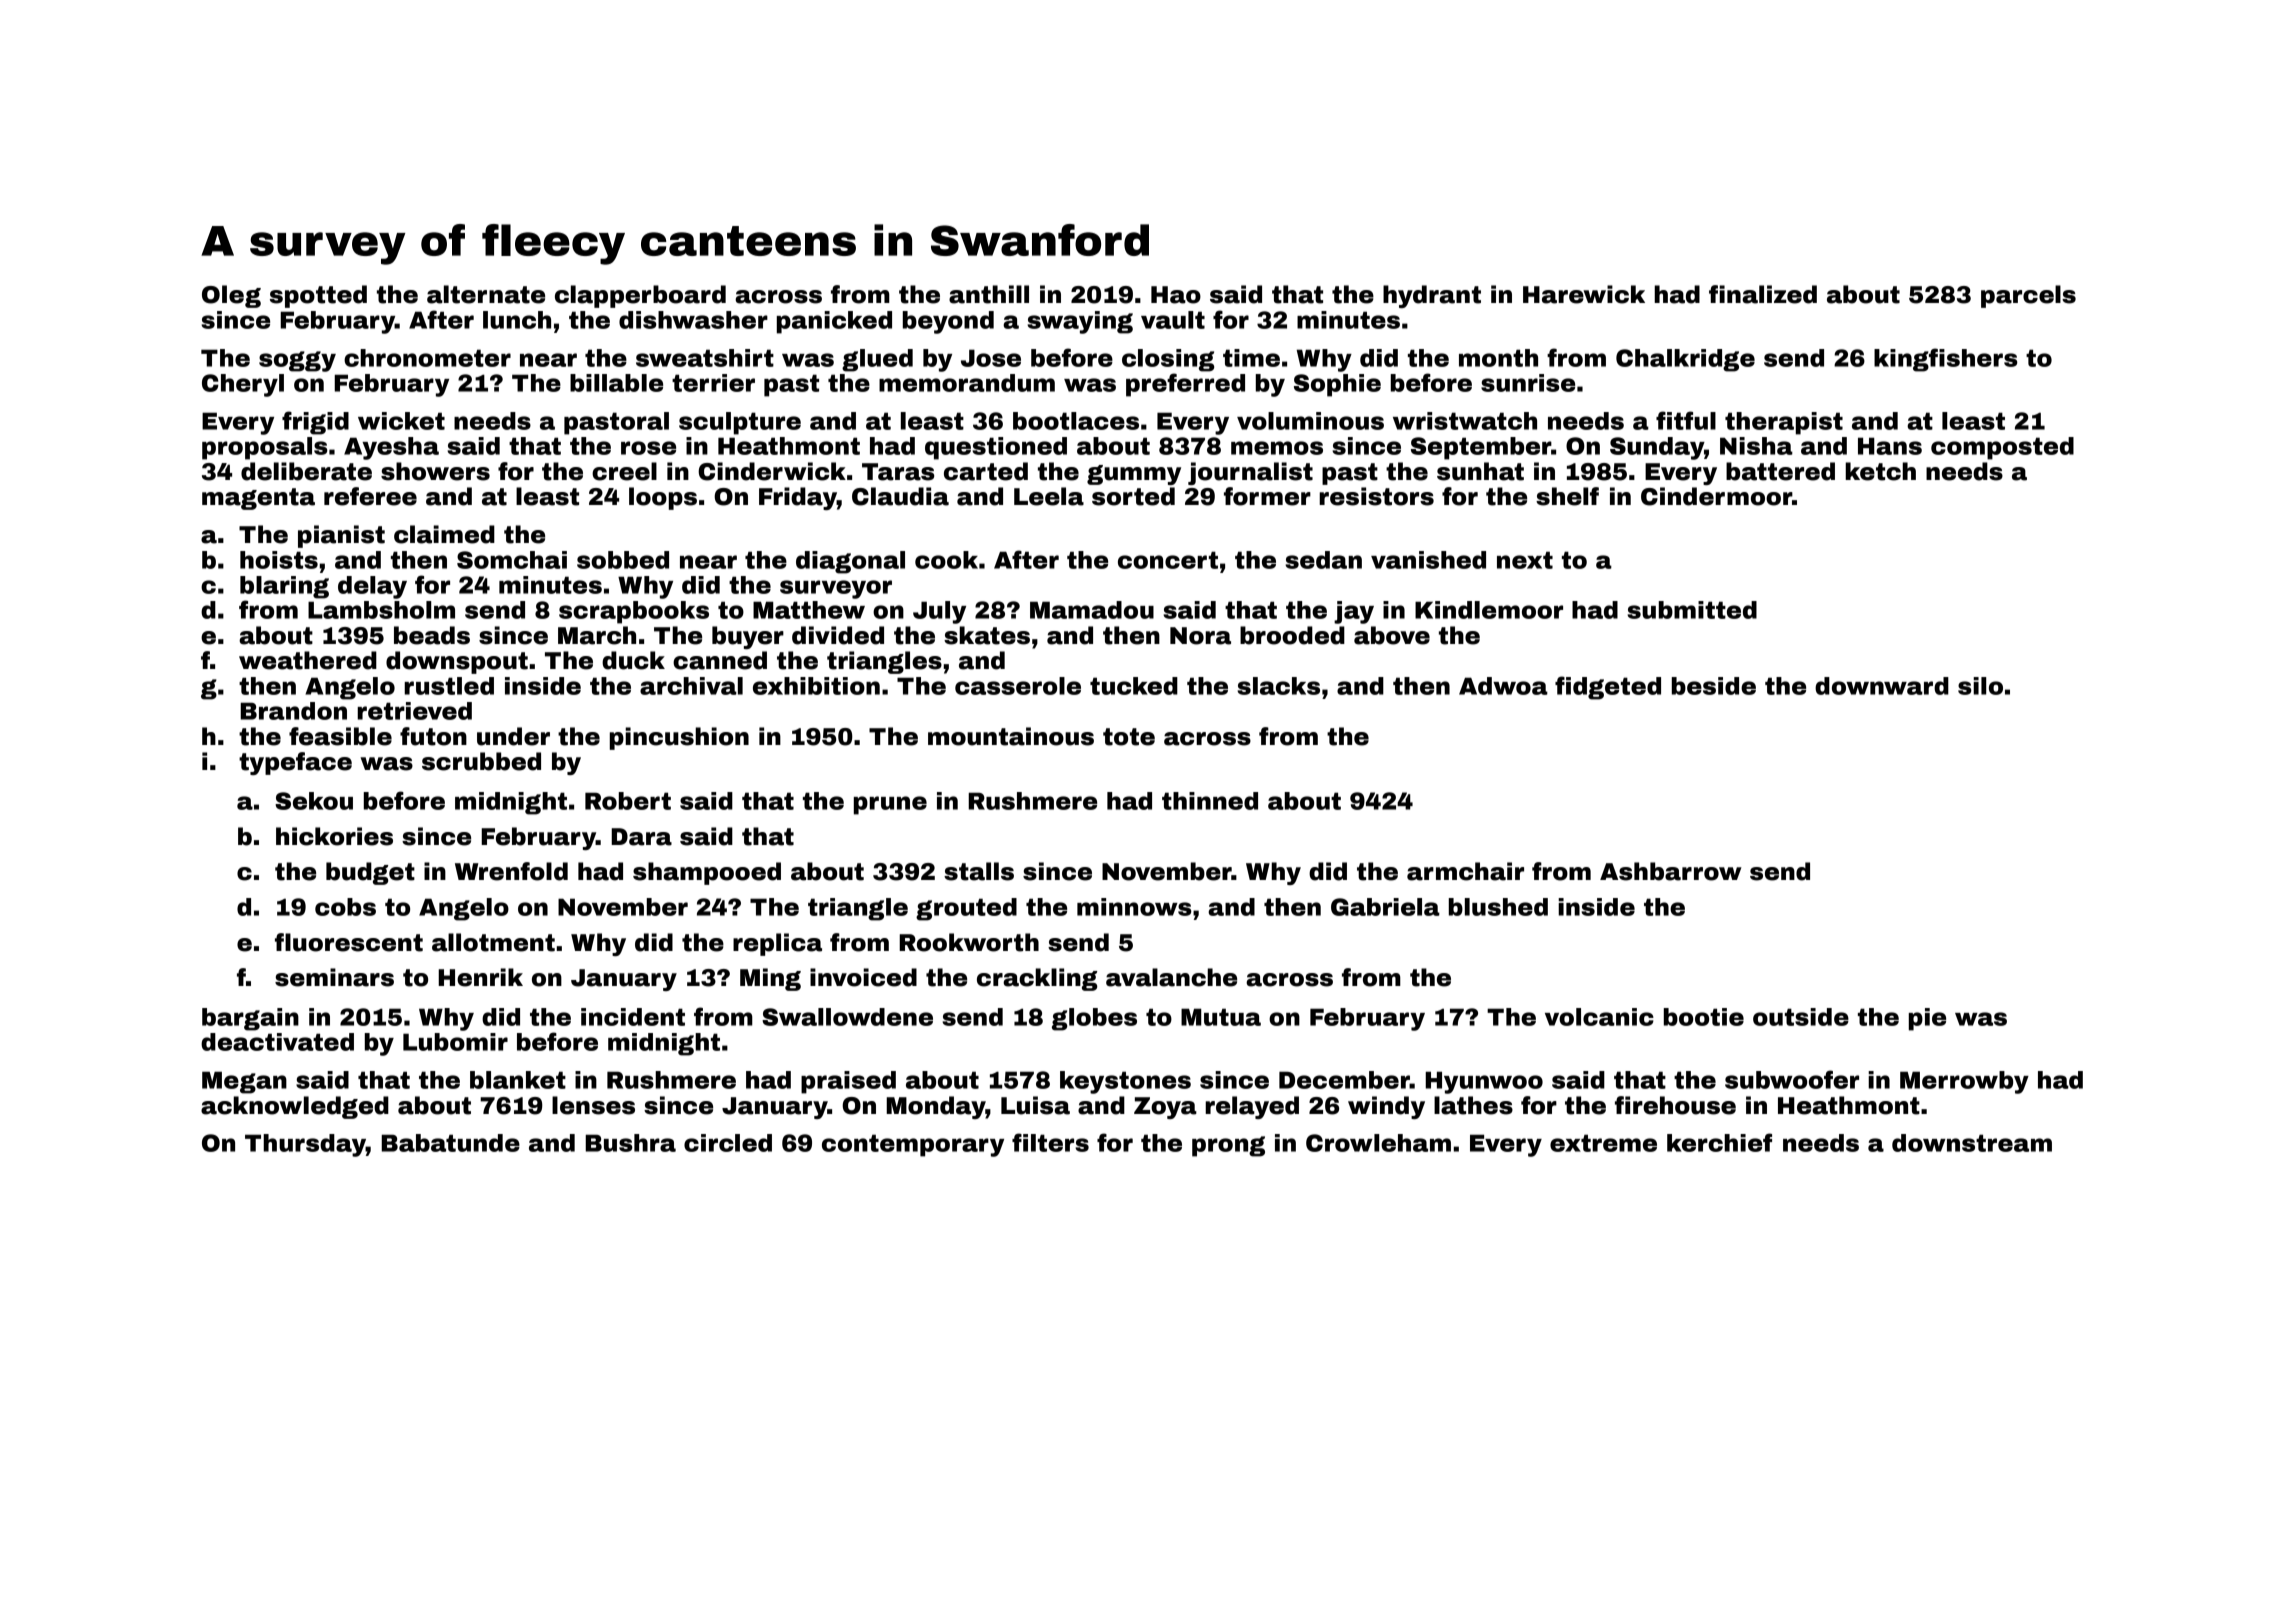 This screenshot has width=2292, height=1620. What do you see at coordinates (1584, 294) in the screenshot?
I see `Harewick` at bounding box center [1584, 294].
